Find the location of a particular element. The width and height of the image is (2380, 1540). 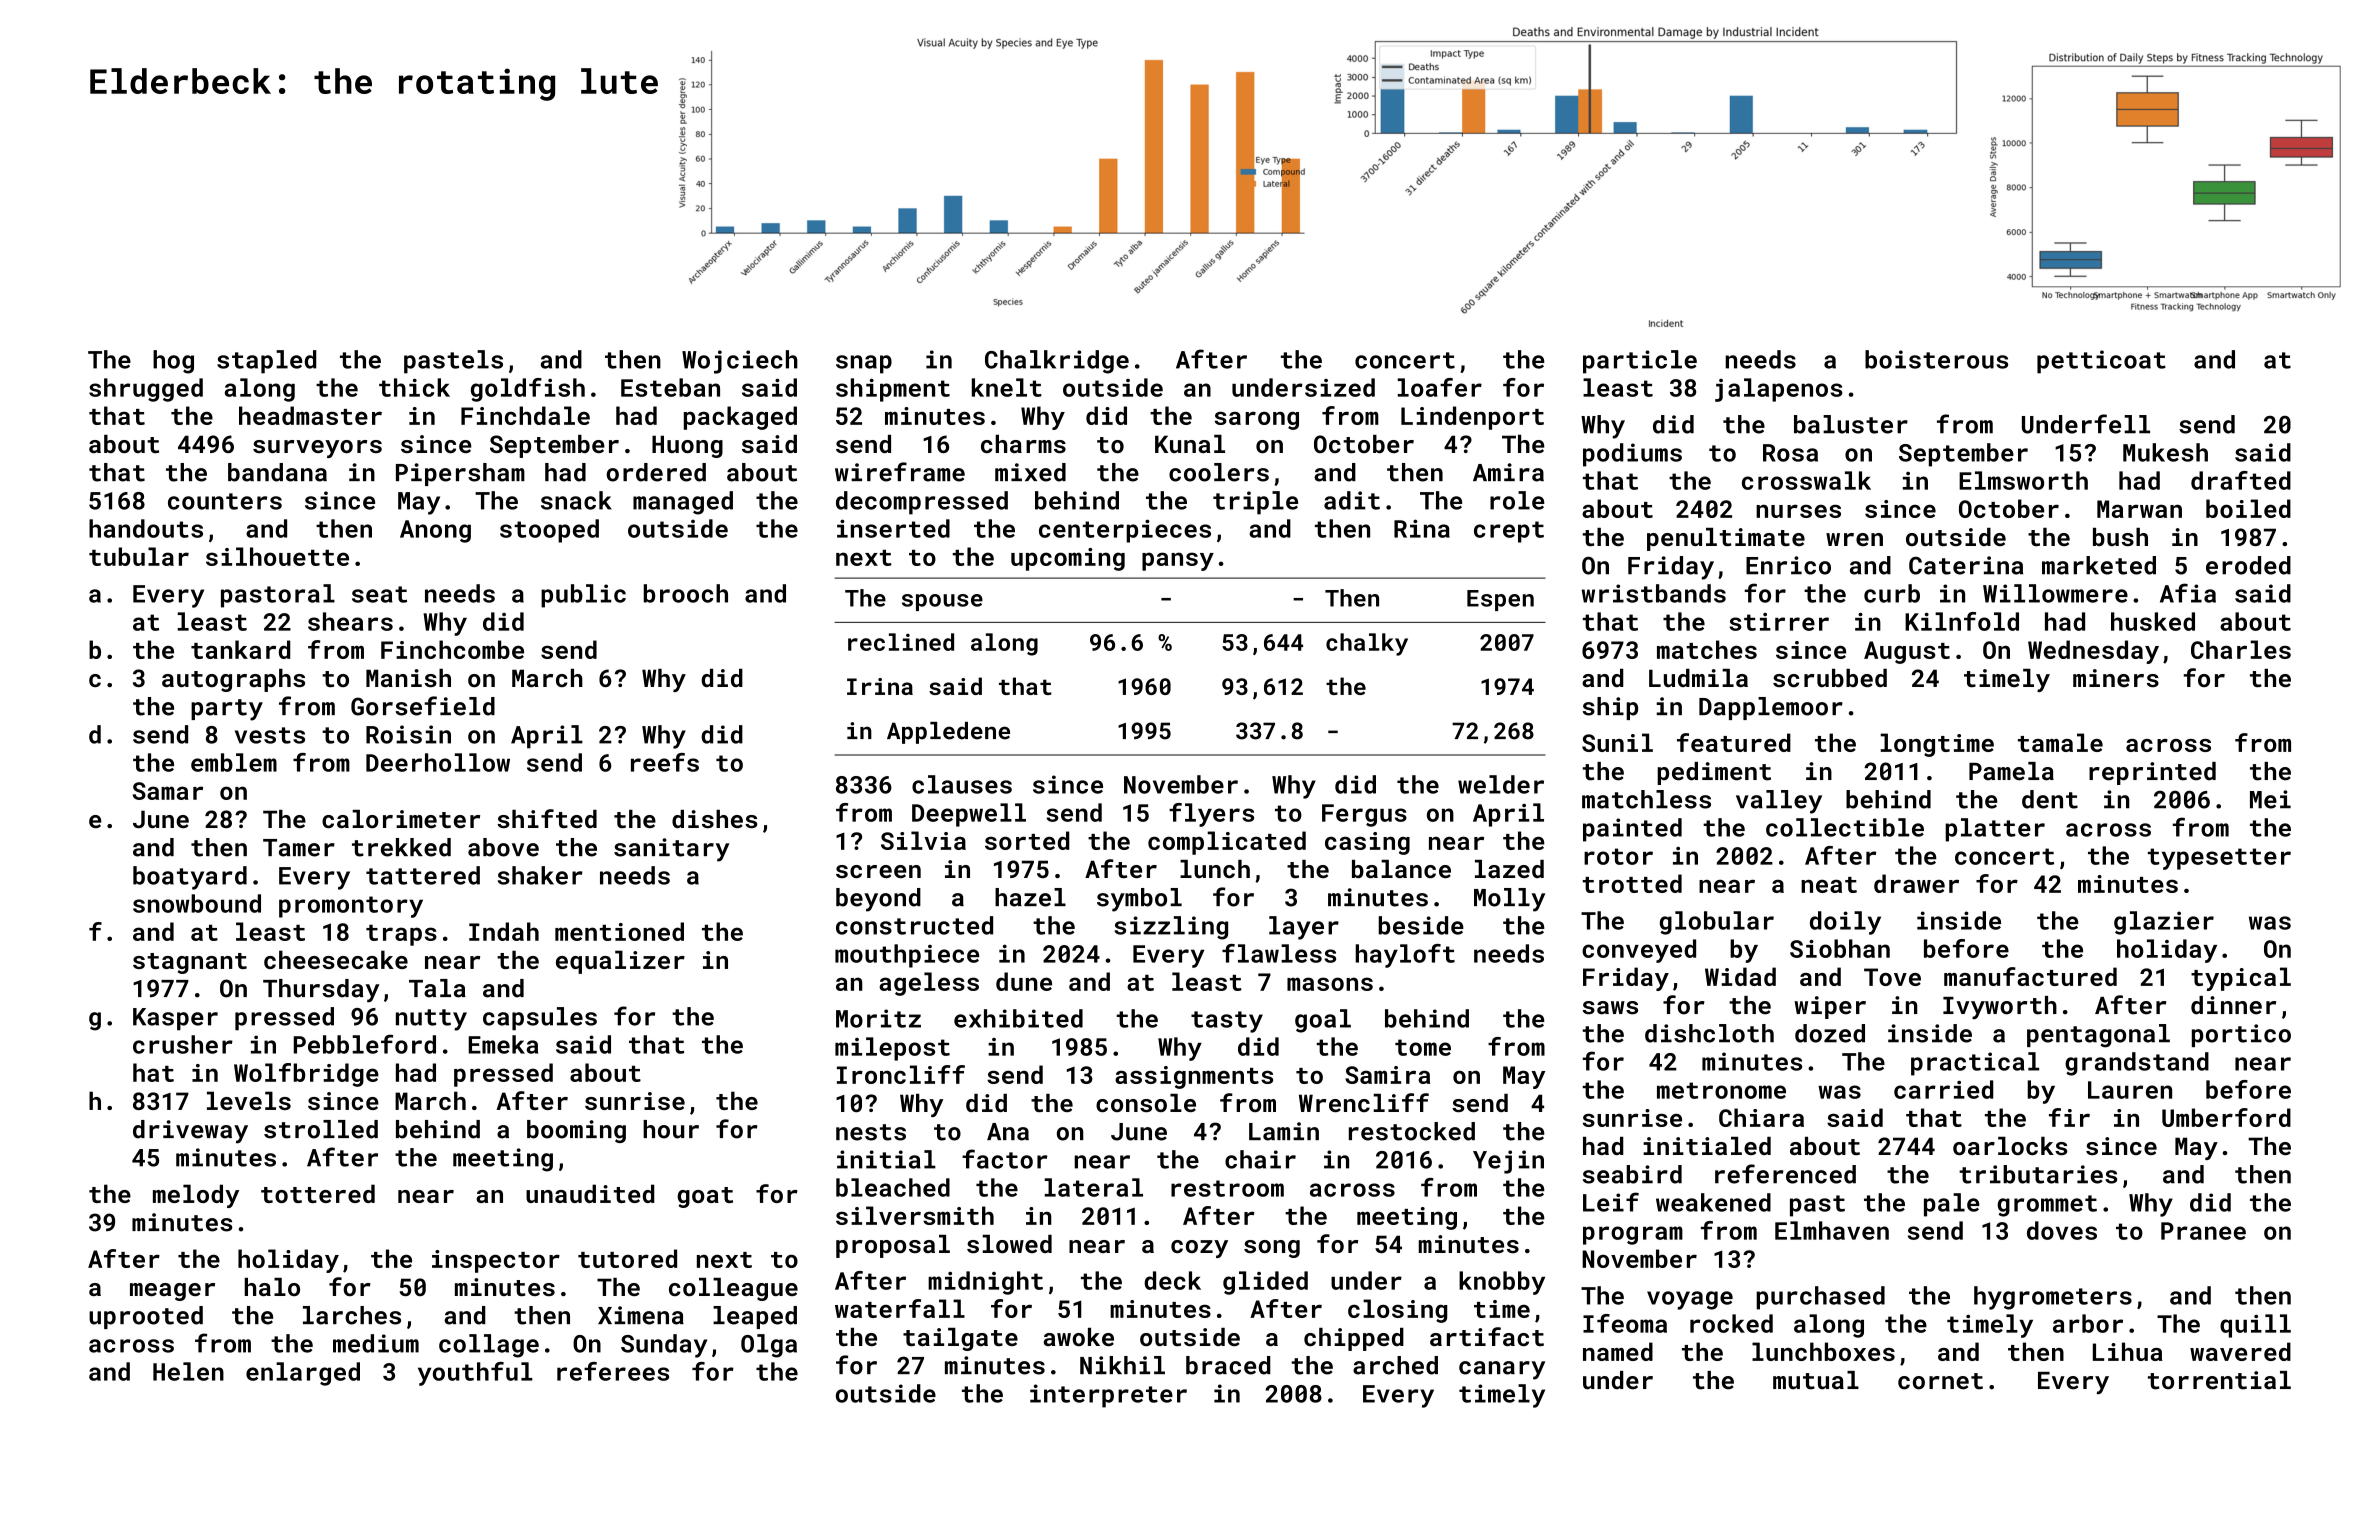

nurses is located at coordinates (1798, 511).
